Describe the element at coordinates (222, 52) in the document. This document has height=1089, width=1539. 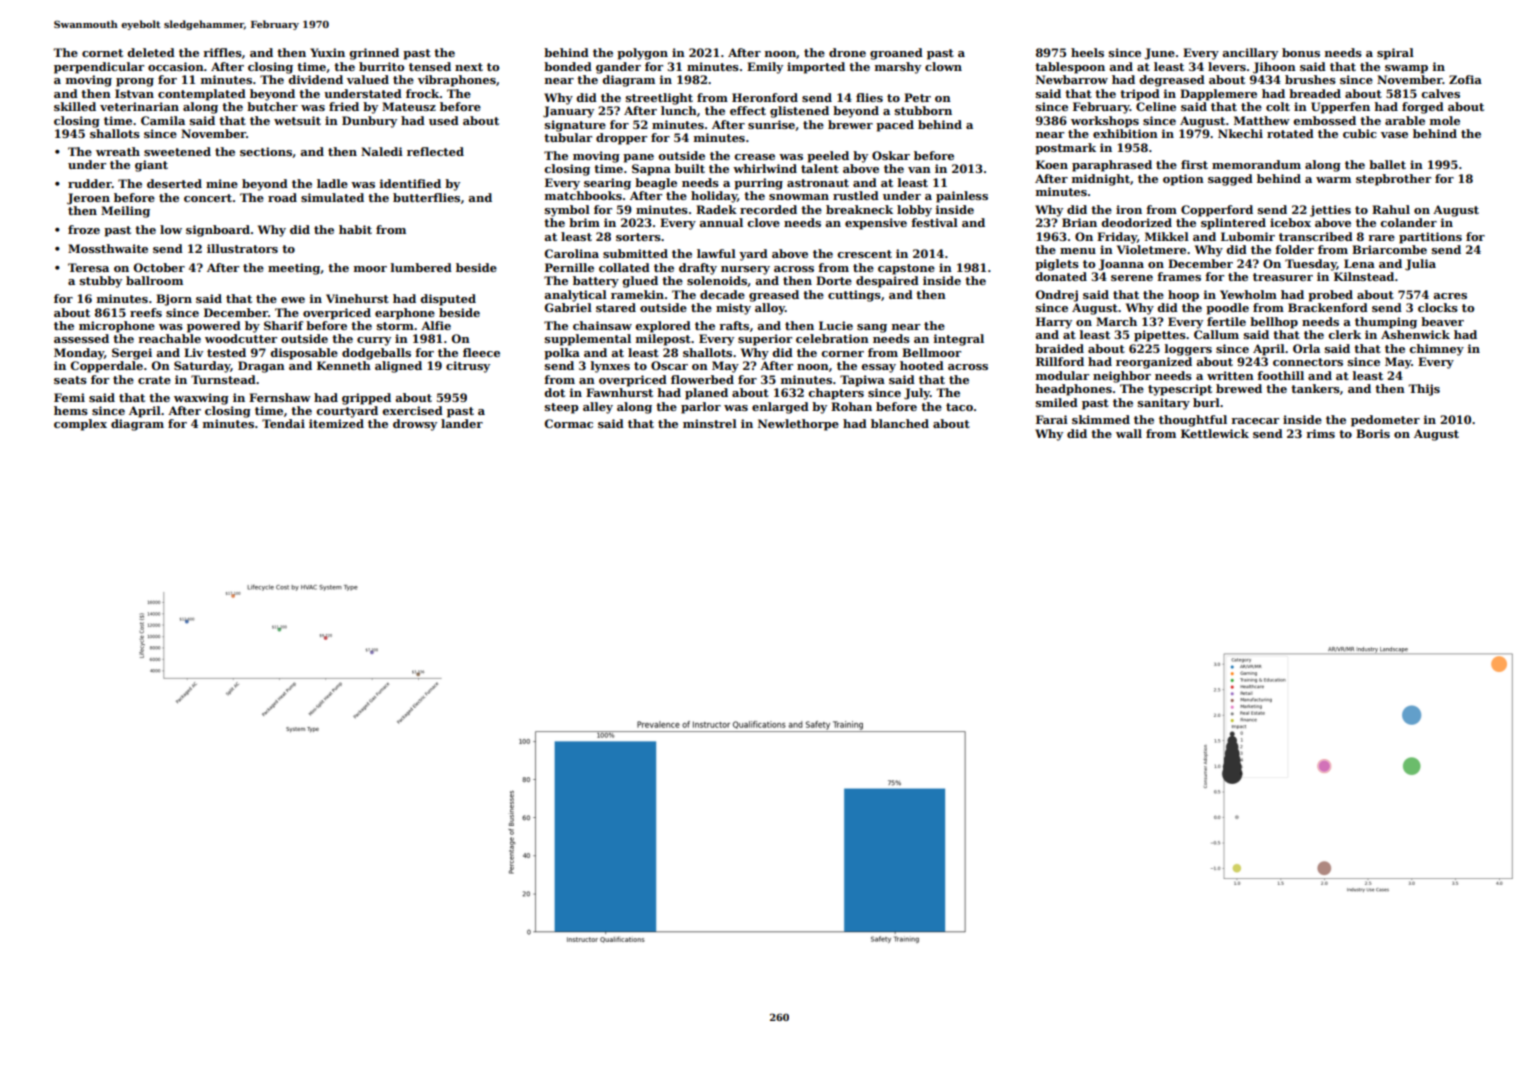
I see `riffles` at that location.
